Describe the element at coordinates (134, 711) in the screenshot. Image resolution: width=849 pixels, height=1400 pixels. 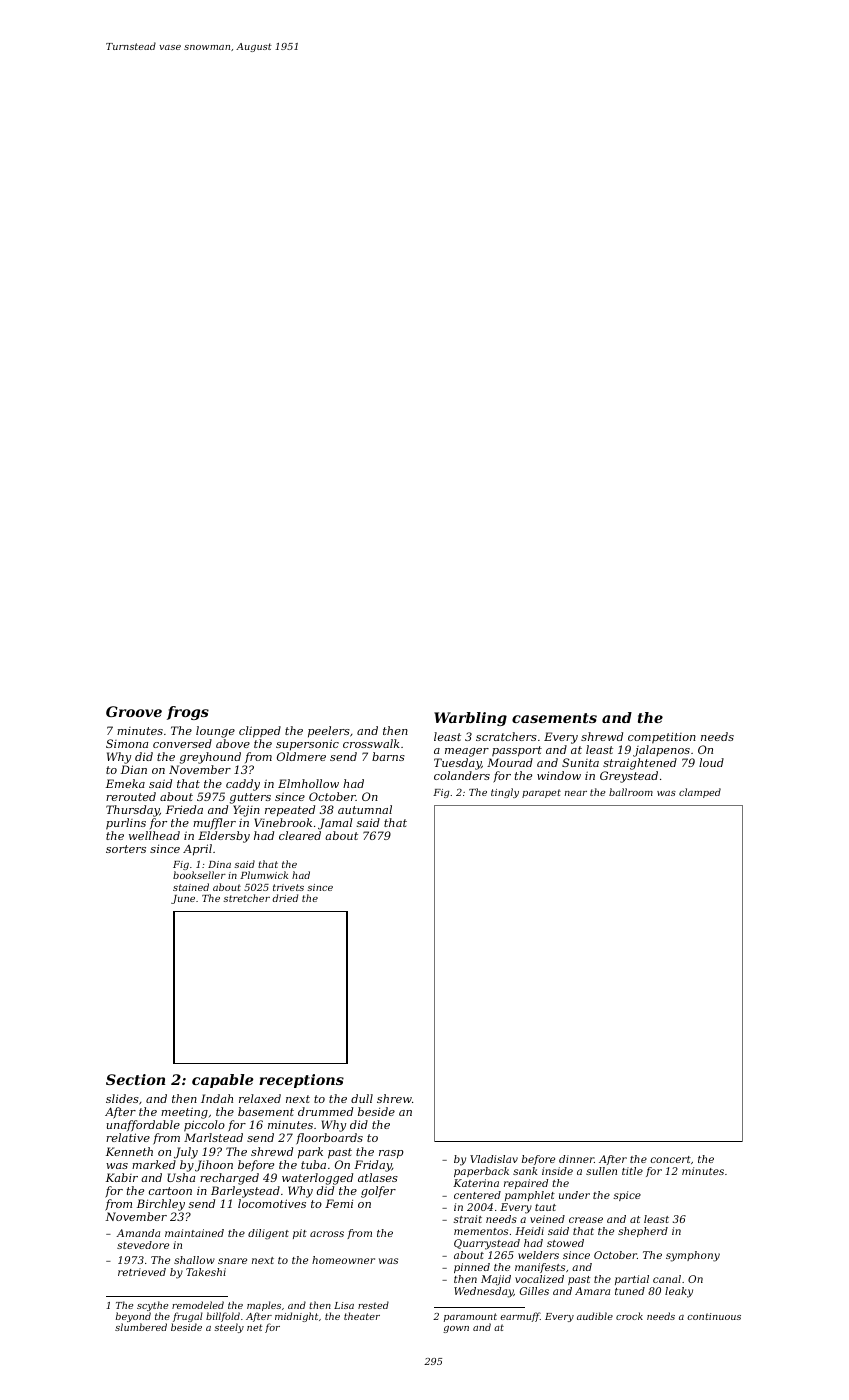
I see `Groove` at that location.
